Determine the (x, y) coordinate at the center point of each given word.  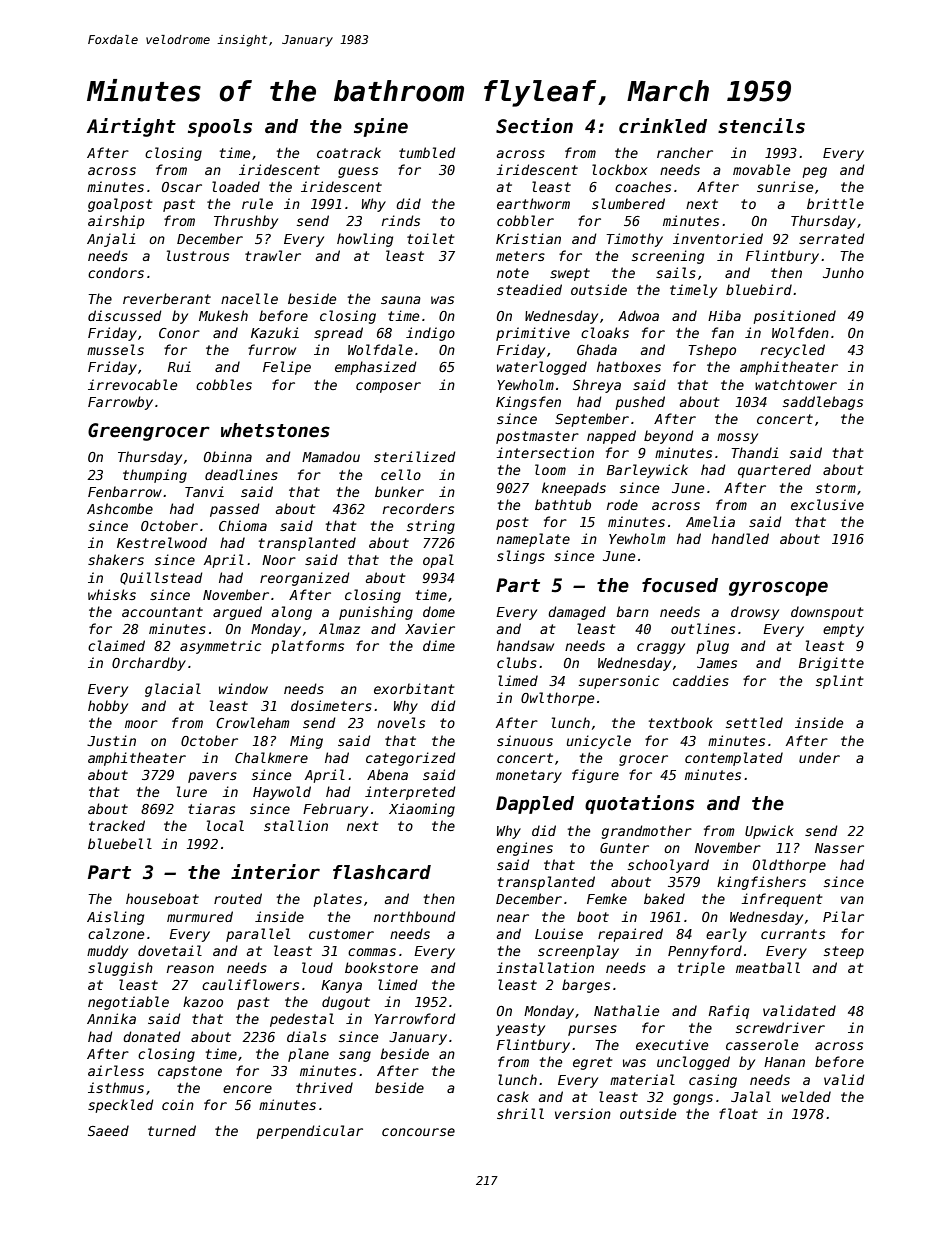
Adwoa (638, 315)
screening (668, 257)
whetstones (275, 430)
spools (220, 128)
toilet (430, 238)
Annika (111, 1018)
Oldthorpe (789, 866)
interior (275, 872)
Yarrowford (414, 1018)
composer (388, 387)
